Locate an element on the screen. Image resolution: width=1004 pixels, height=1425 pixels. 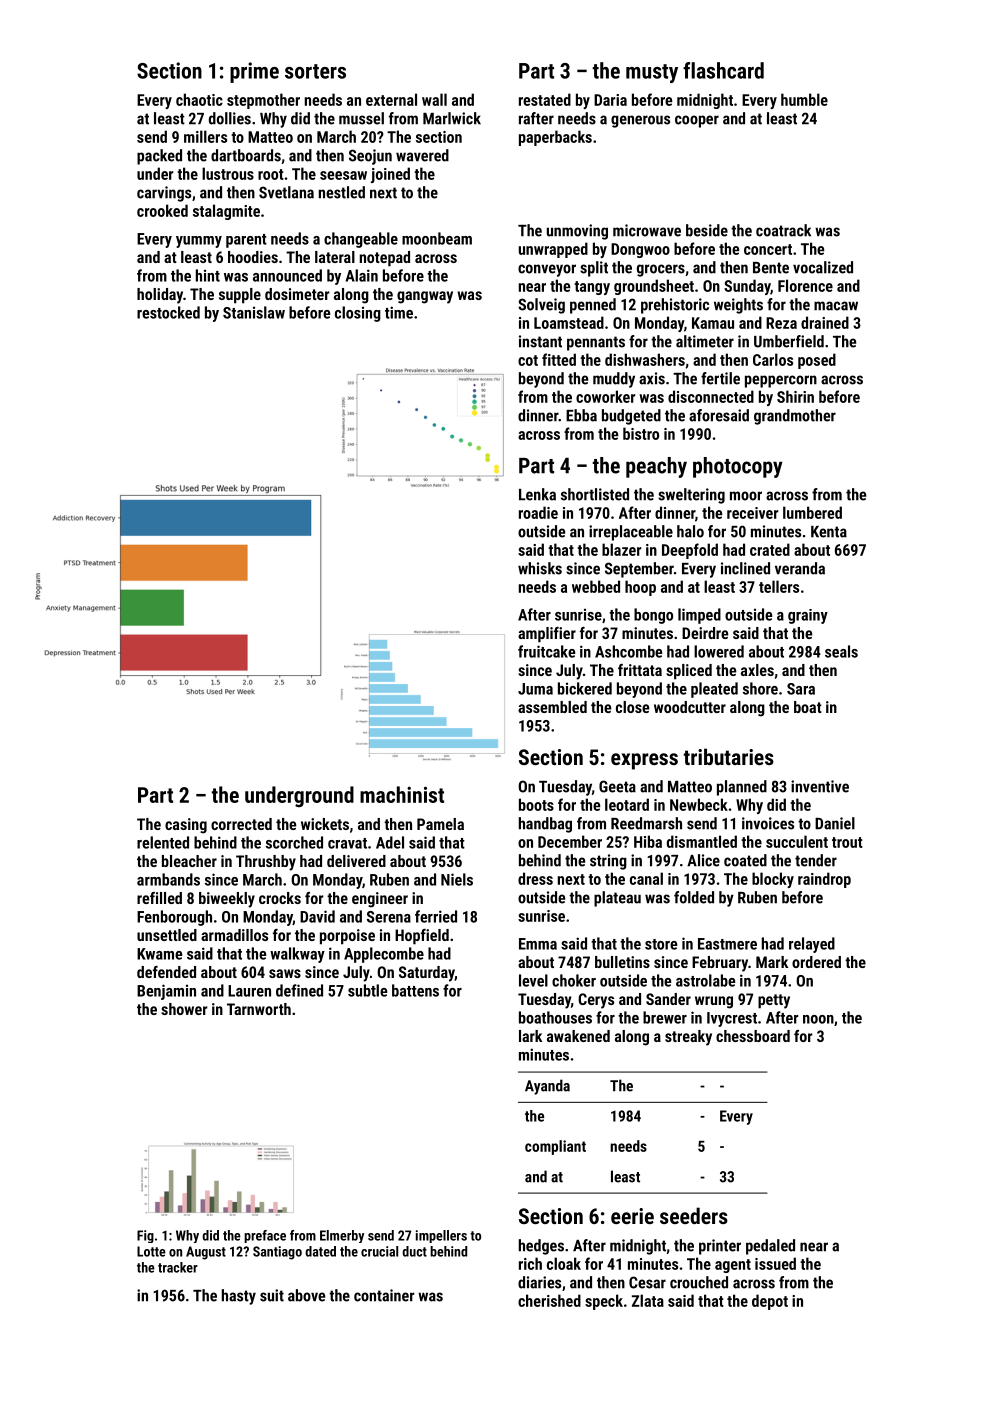
impellers is located at coordinates (441, 1236).
